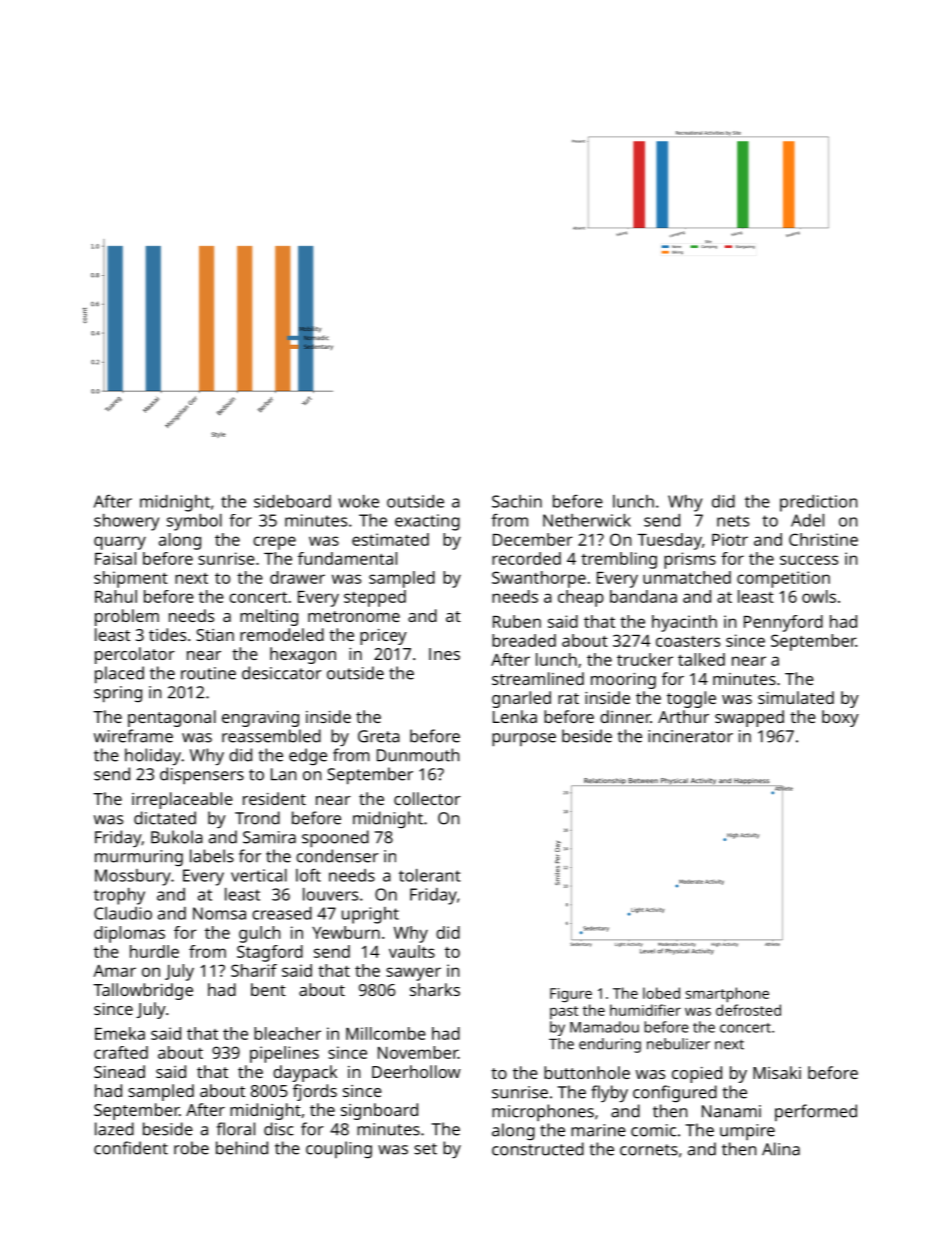  Describe the element at coordinates (260, 719) in the image. I see `engraving` at that location.
